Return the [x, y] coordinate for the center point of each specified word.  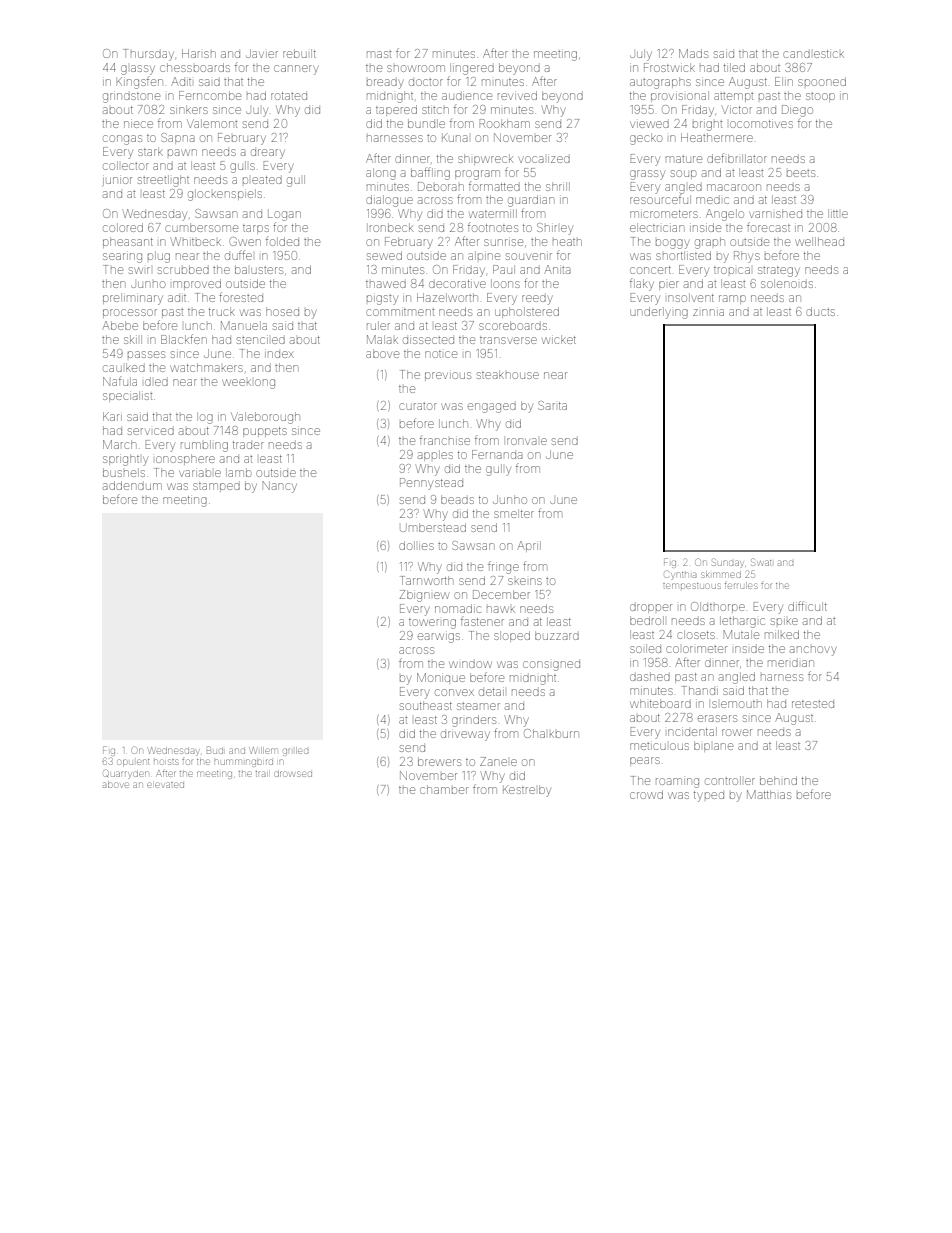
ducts [820, 311]
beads [457, 499]
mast [379, 54]
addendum [132, 485]
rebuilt [299, 53]
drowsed [293, 774]
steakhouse [508, 374]
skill [133, 339]
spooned [822, 81]
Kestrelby [527, 791]
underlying [659, 313]
